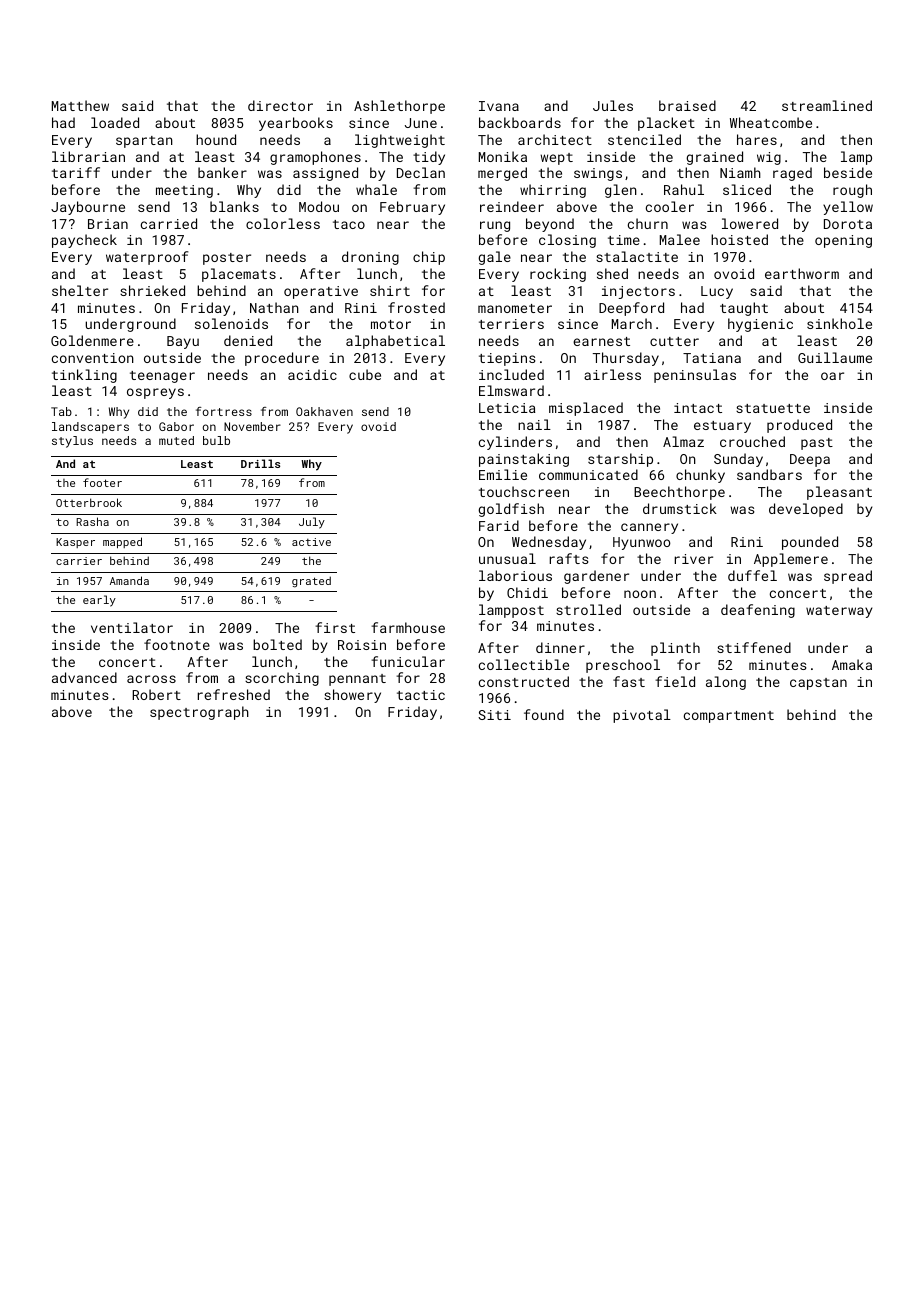 This screenshot has width=924, height=1308. I want to click on frosted, so click(416, 307).
